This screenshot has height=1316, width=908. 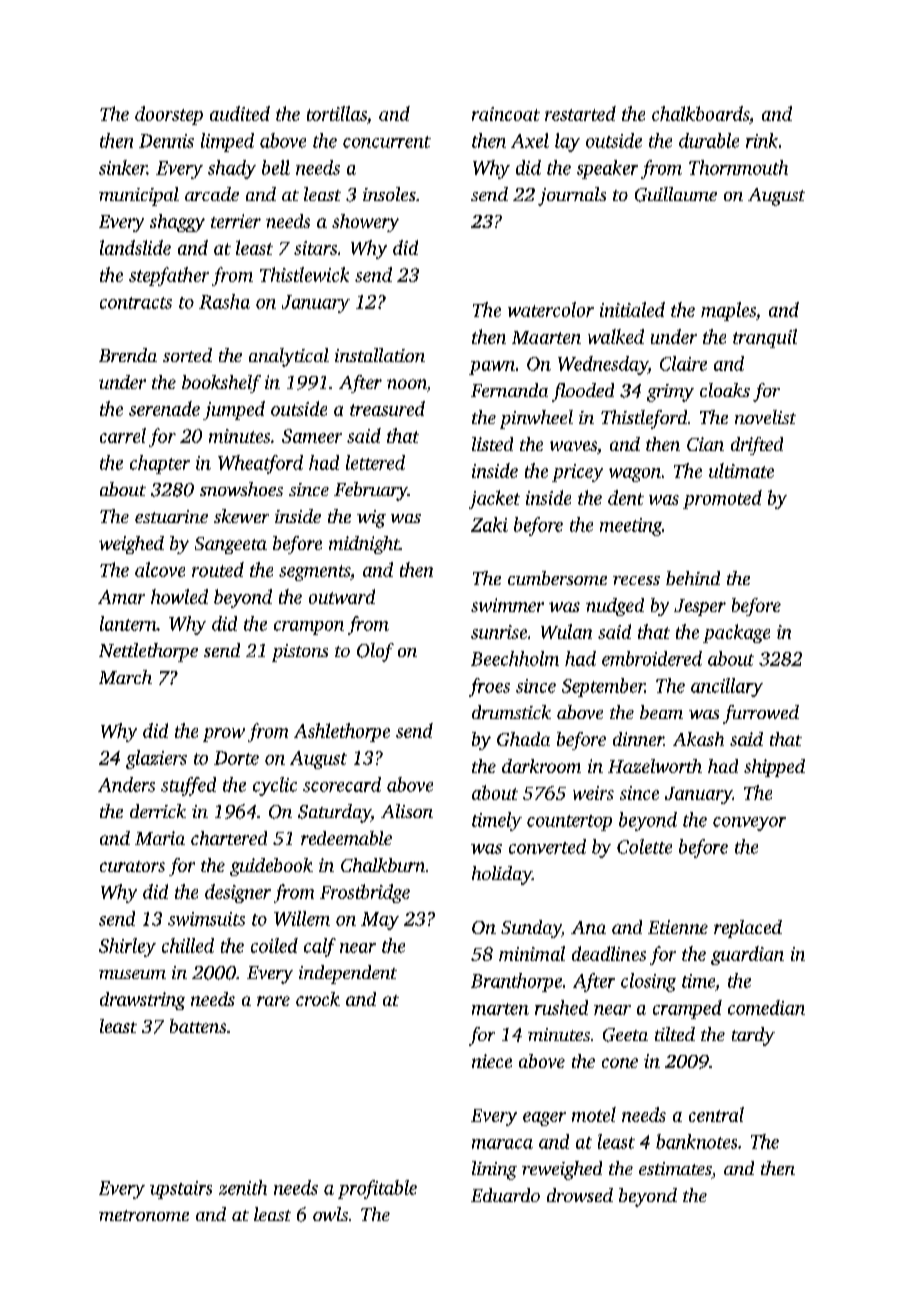 I want to click on serenade, so click(x=164, y=408).
